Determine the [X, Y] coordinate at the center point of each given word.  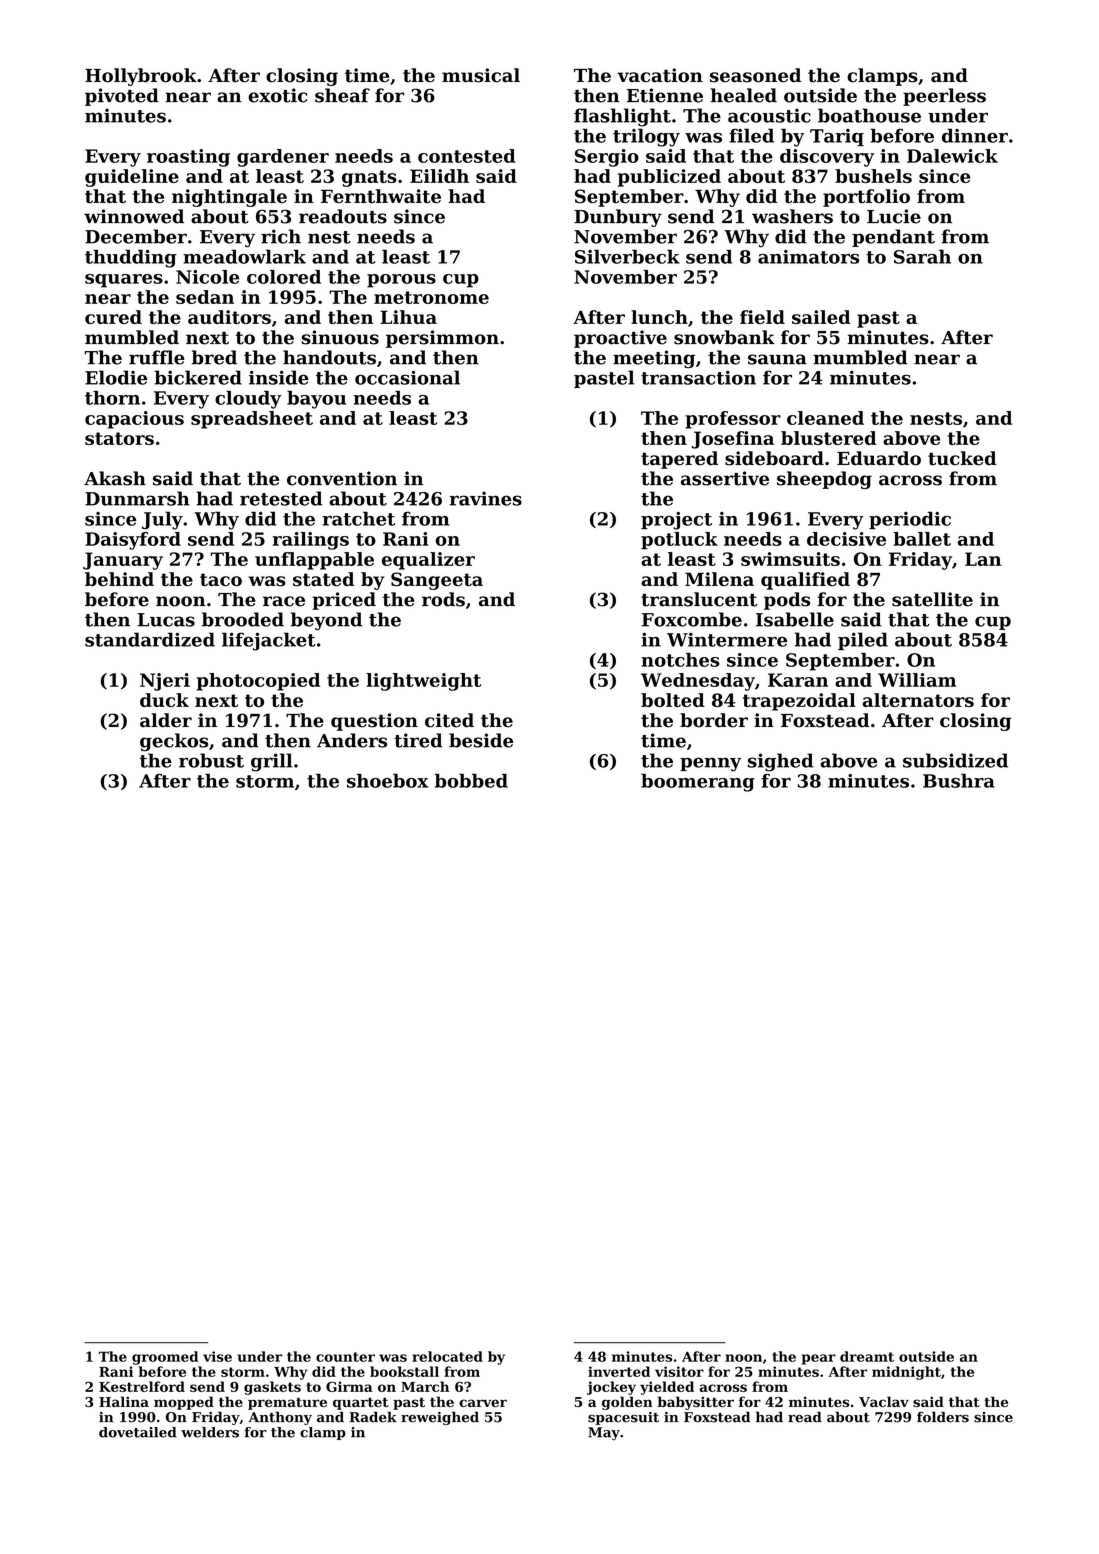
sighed [780, 762]
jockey [611, 1388]
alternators [918, 700]
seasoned [755, 75]
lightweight [423, 682]
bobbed [471, 781]
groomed [165, 1358]
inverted [619, 1371]
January [123, 561]
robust [211, 760]
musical [481, 75]
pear [819, 1359]
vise [217, 1356]
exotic [277, 95]
